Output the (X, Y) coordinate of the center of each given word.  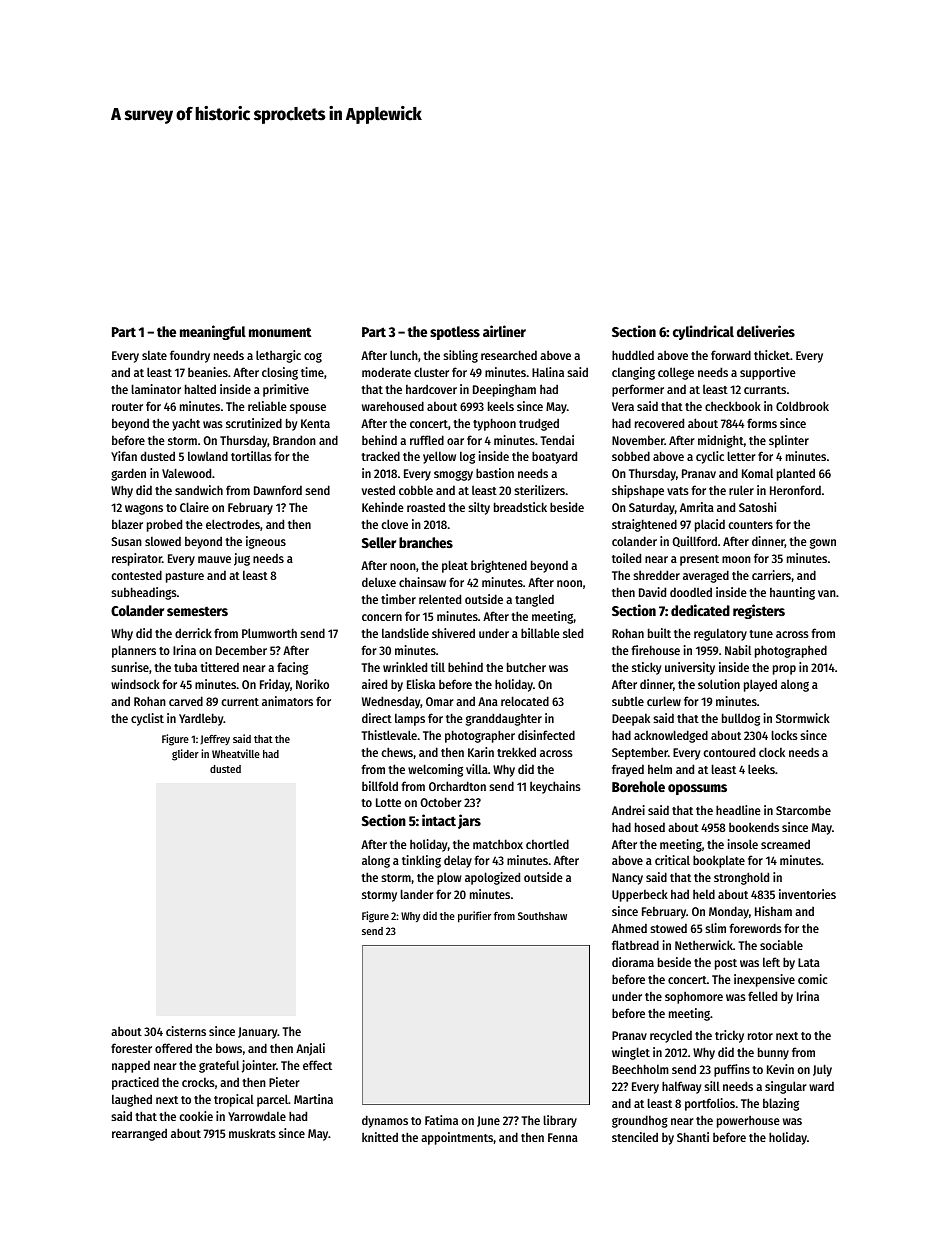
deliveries (766, 331)
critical (672, 860)
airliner (504, 331)
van (827, 593)
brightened (499, 566)
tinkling (421, 861)
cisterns (186, 1031)
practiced (135, 1083)
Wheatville (236, 753)
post (726, 964)
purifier (474, 917)
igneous (266, 542)
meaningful (213, 332)
